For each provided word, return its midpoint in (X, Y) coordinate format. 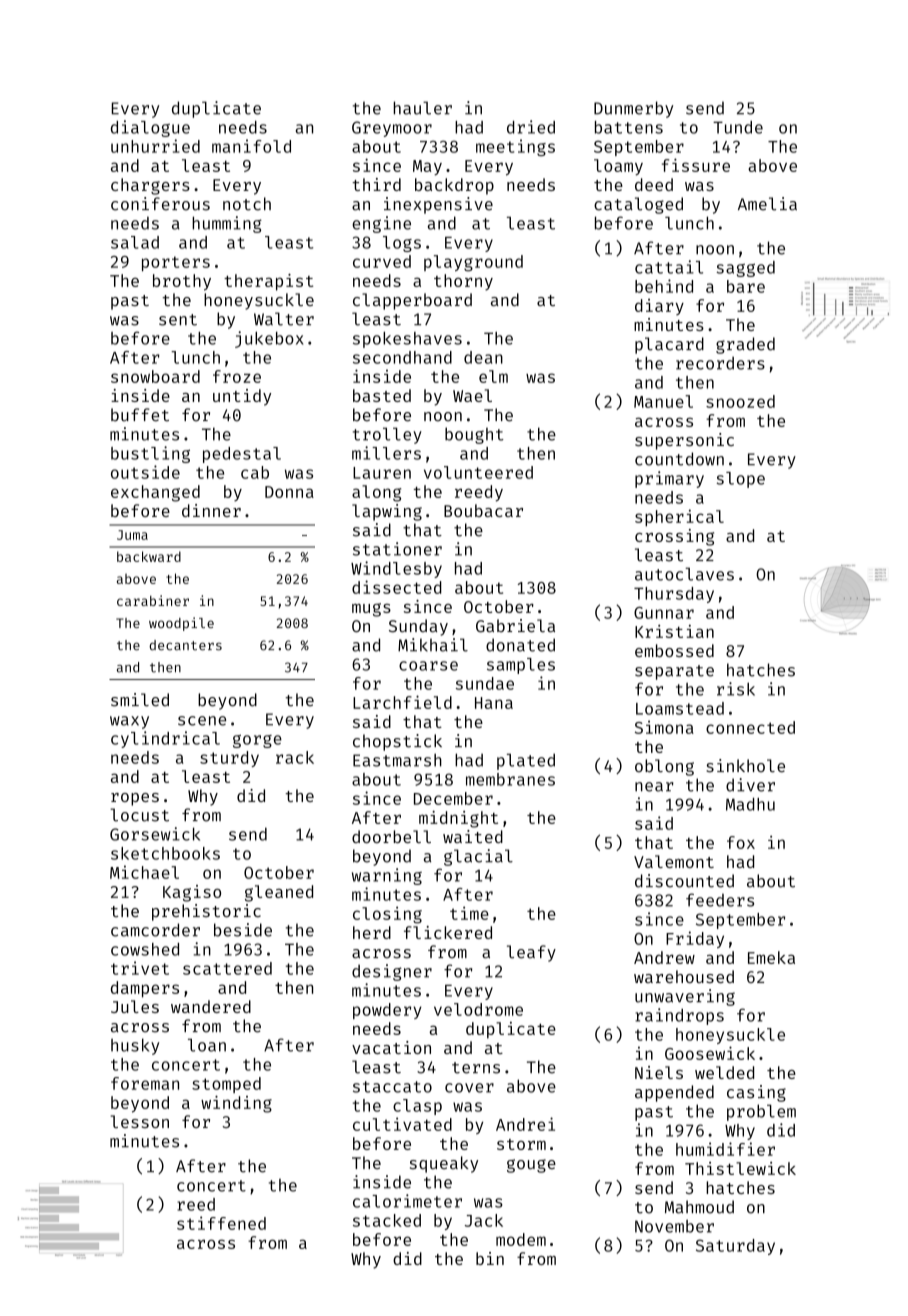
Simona (664, 727)
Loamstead (680, 708)
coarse (428, 666)
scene (202, 721)
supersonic (684, 441)
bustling (150, 454)
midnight (458, 819)
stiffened (221, 1223)
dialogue (150, 128)
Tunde (738, 127)
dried (531, 127)
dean (483, 357)
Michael (144, 872)
